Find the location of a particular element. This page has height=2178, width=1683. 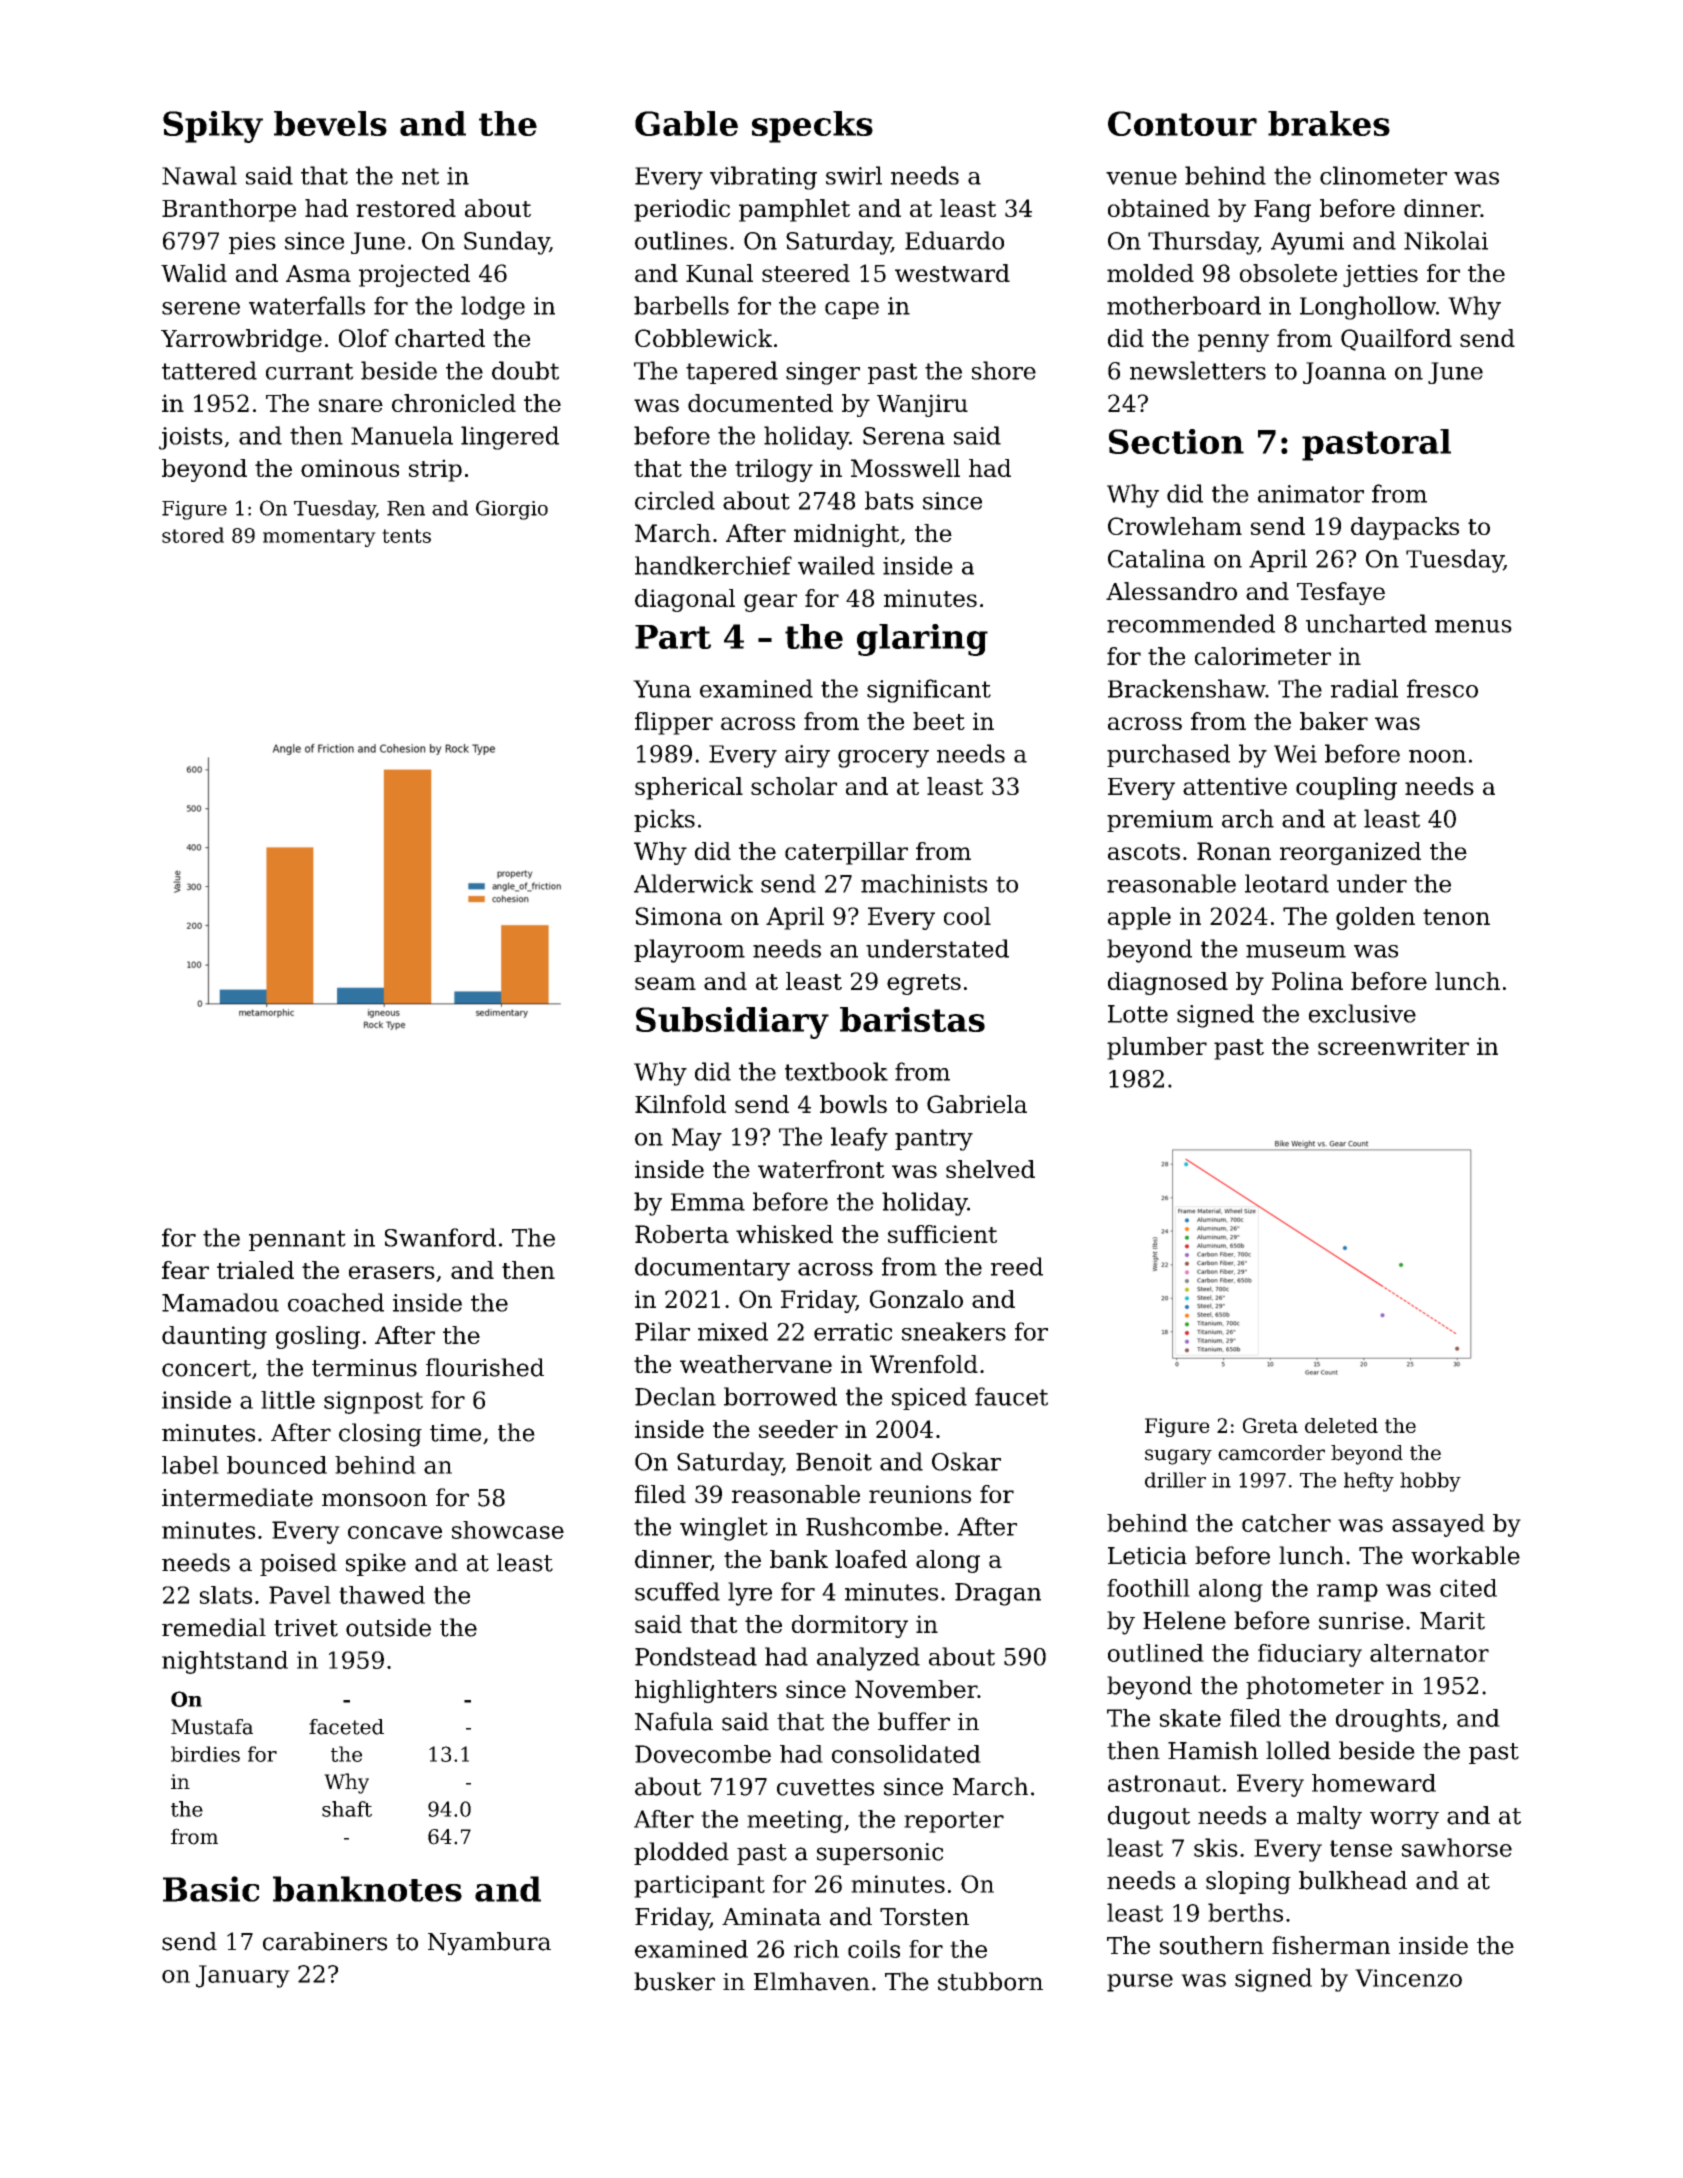

sunrise is located at coordinates (1361, 1621).
